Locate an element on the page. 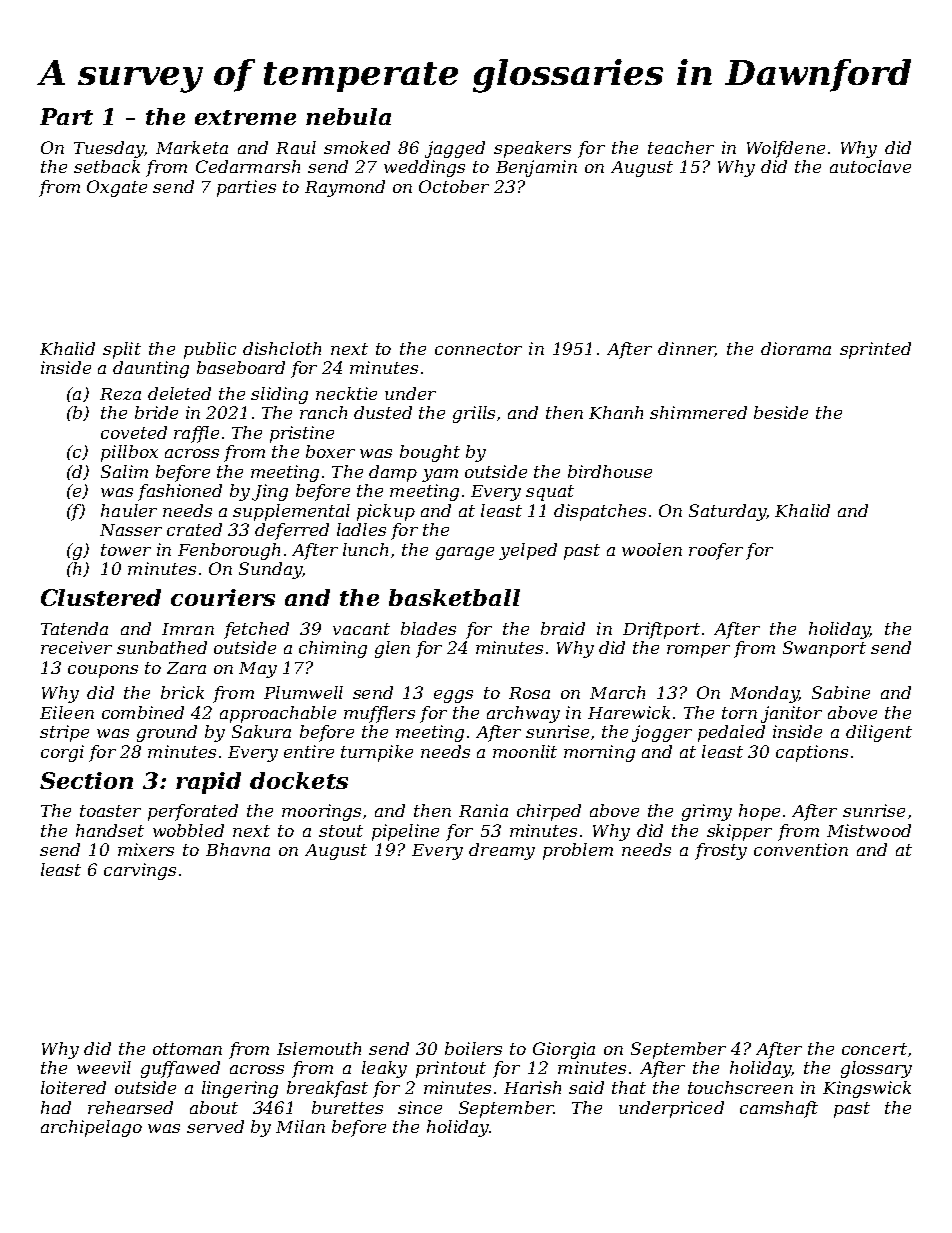 The width and height of the page is (952, 1233). Wolfdene is located at coordinates (786, 149).
